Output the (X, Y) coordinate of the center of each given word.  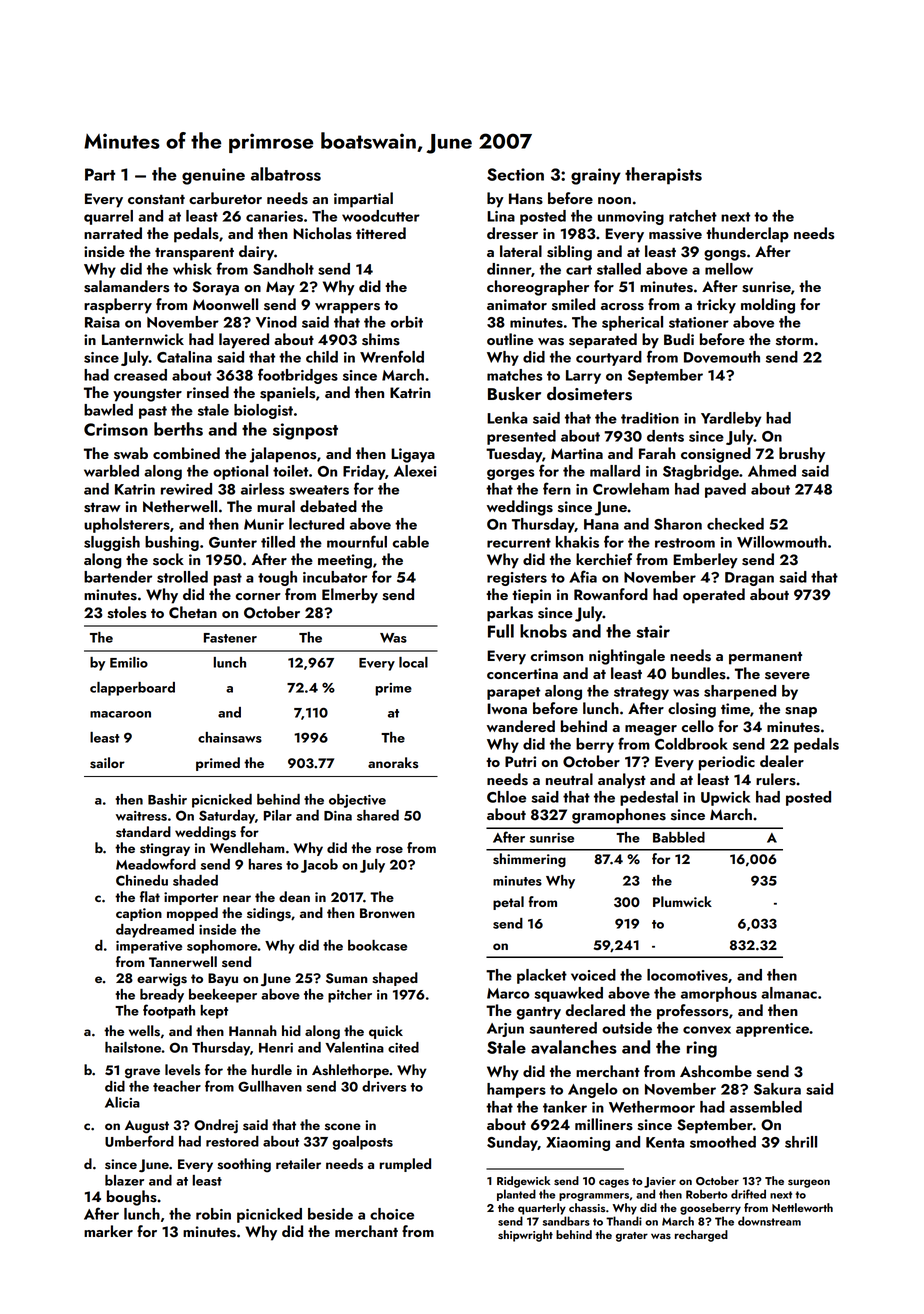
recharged (701, 1236)
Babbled (679, 837)
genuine (213, 176)
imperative (149, 947)
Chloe (506, 797)
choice (392, 1214)
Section (515, 174)
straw (102, 507)
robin (213, 1214)
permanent (765, 658)
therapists (663, 176)
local (413, 662)
